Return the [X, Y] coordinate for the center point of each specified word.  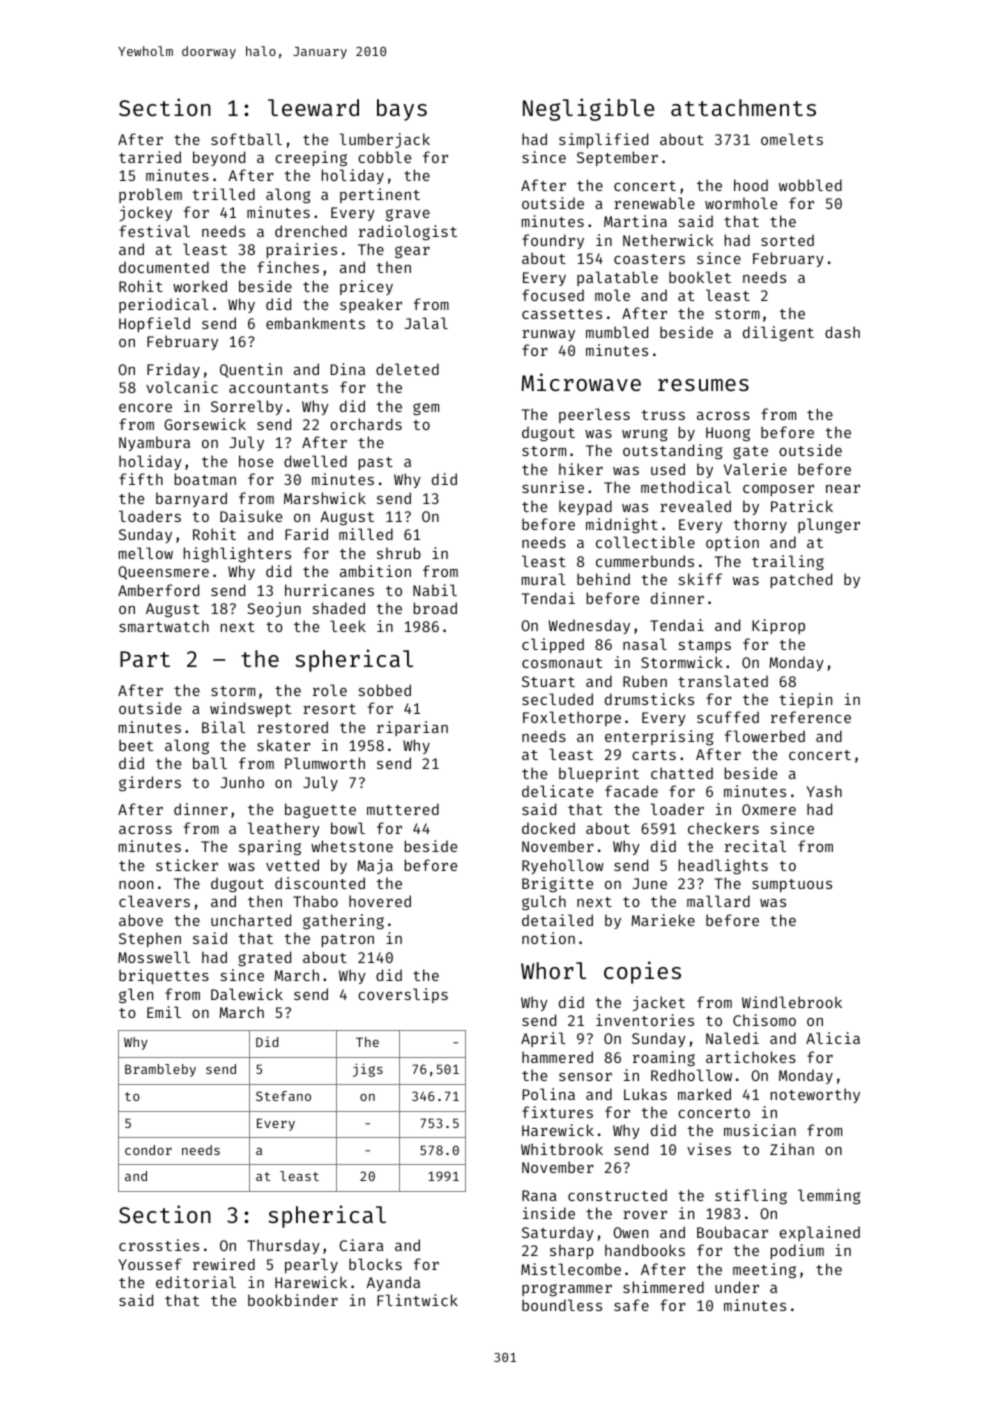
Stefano [283, 1096]
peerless [594, 415]
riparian [412, 728]
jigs [368, 1070]
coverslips [403, 995]
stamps [705, 646]
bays [402, 110]
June [650, 883]
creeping [311, 158]
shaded [339, 608]
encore [145, 408]
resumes [703, 385]
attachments [743, 107]
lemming [829, 1196]
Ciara [361, 1245]
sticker [187, 865]
